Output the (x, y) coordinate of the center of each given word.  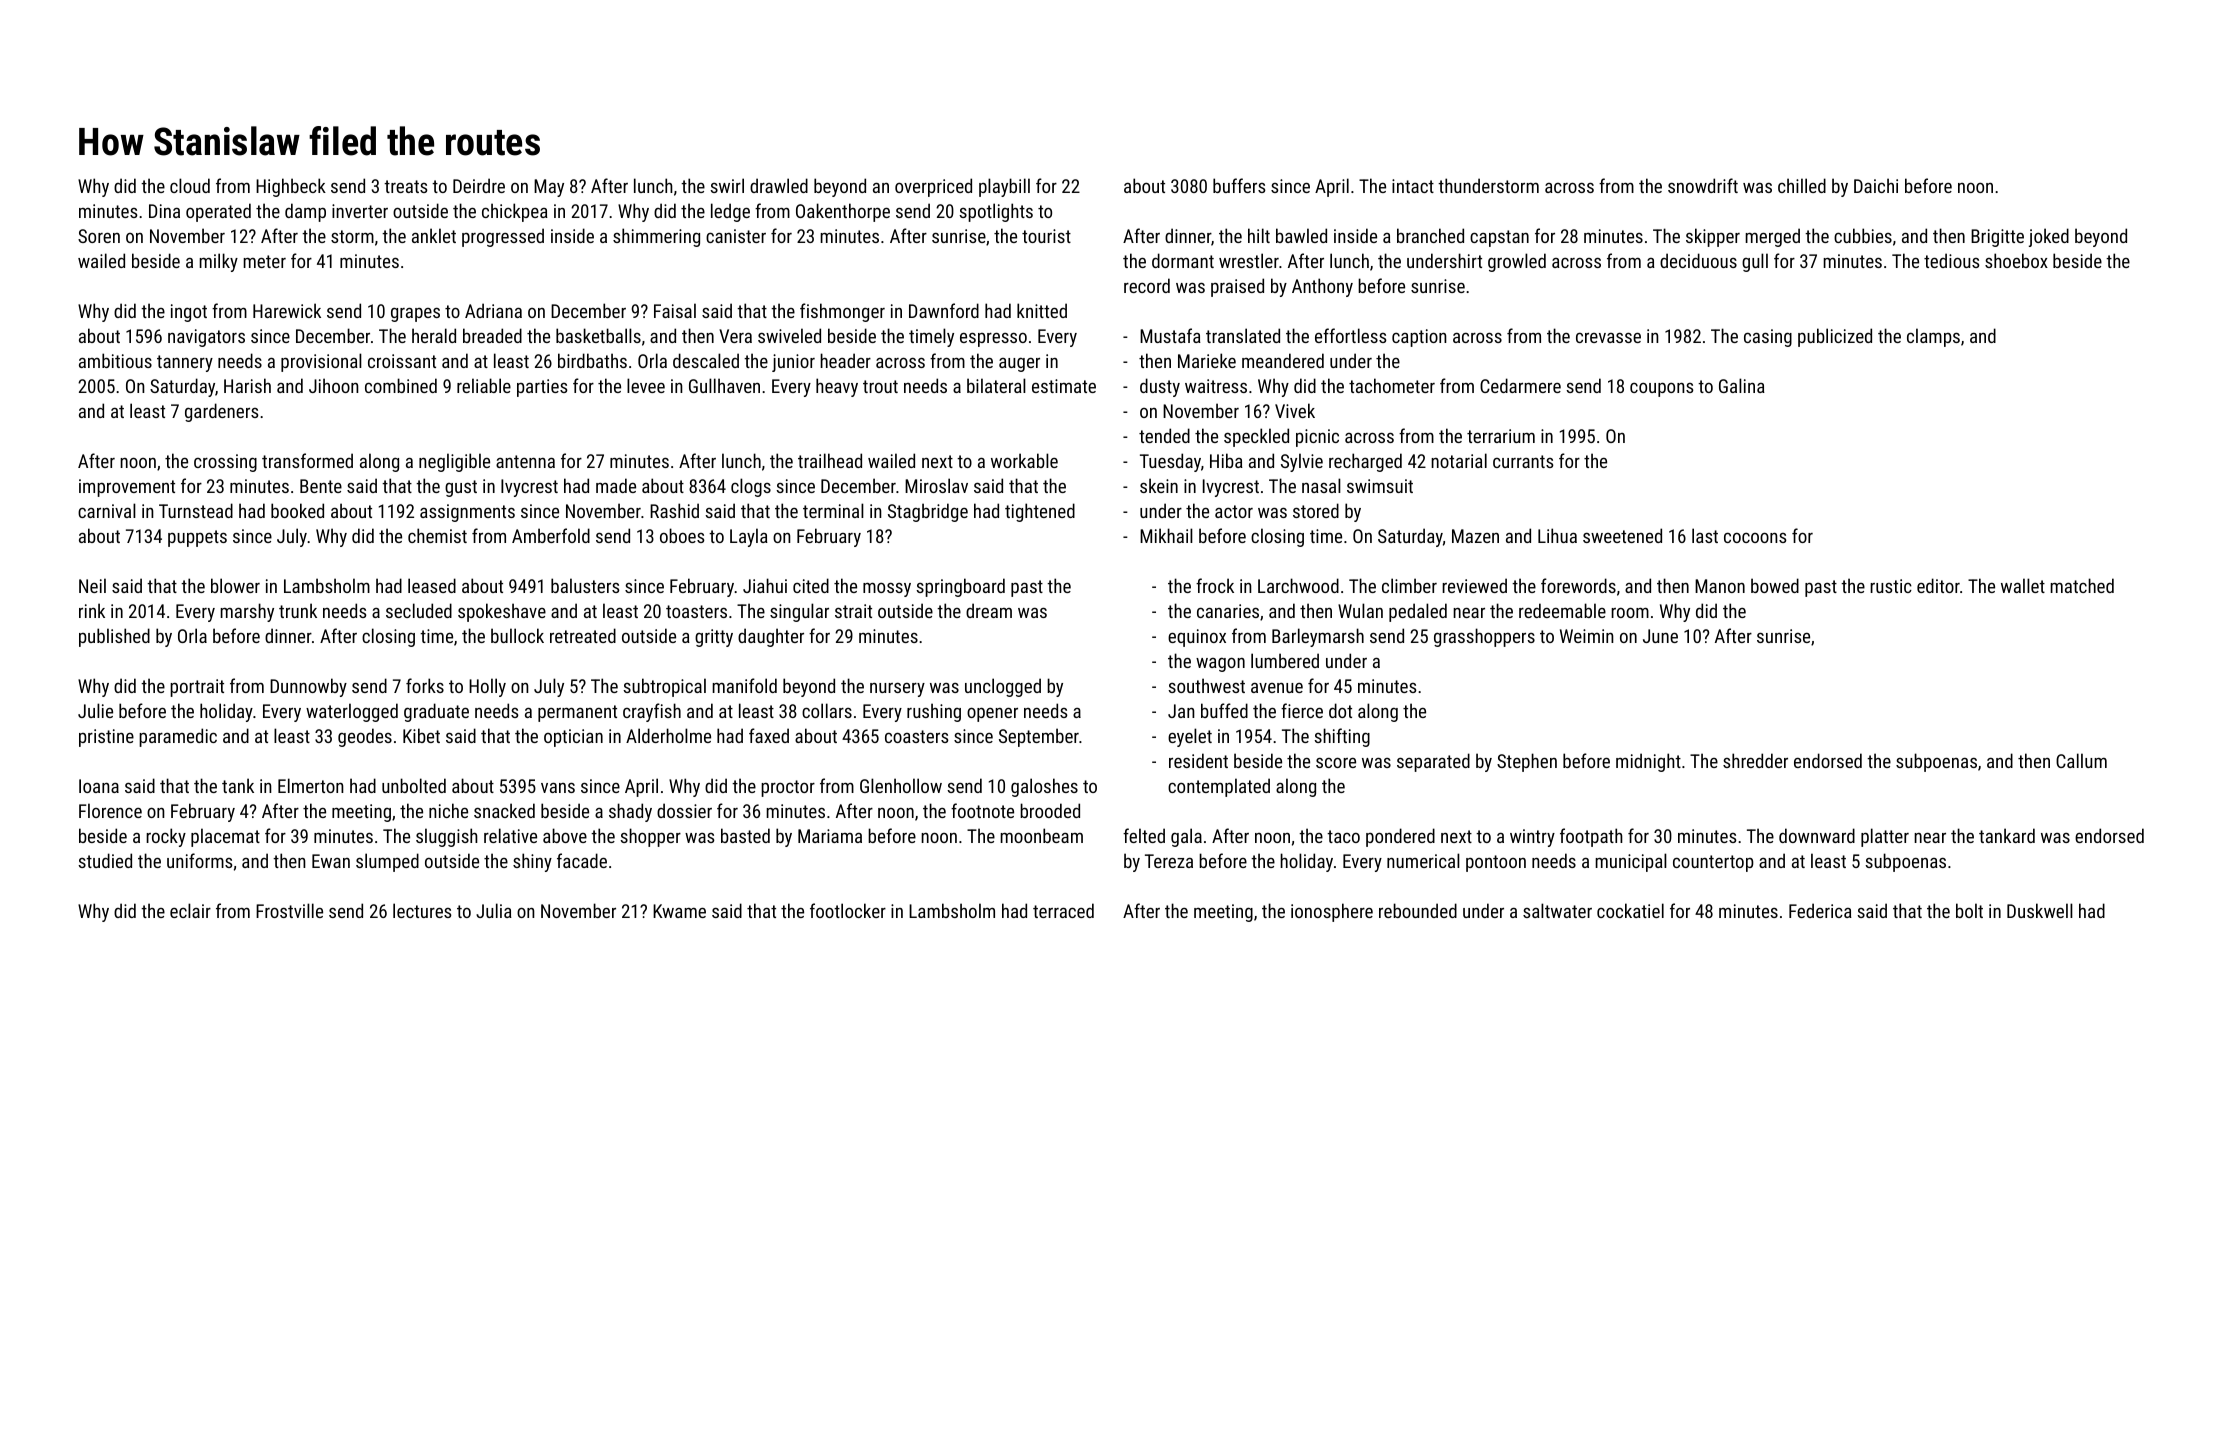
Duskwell (2040, 910)
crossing (225, 463)
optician (573, 738)
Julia (494, 910)
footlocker (848, 910)
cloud (190, 185)
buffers (1239, 185)
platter (1885, 837)
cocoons (1755, 537)
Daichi (1876, 185)
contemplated (1219, 787)
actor (1234, 511)
